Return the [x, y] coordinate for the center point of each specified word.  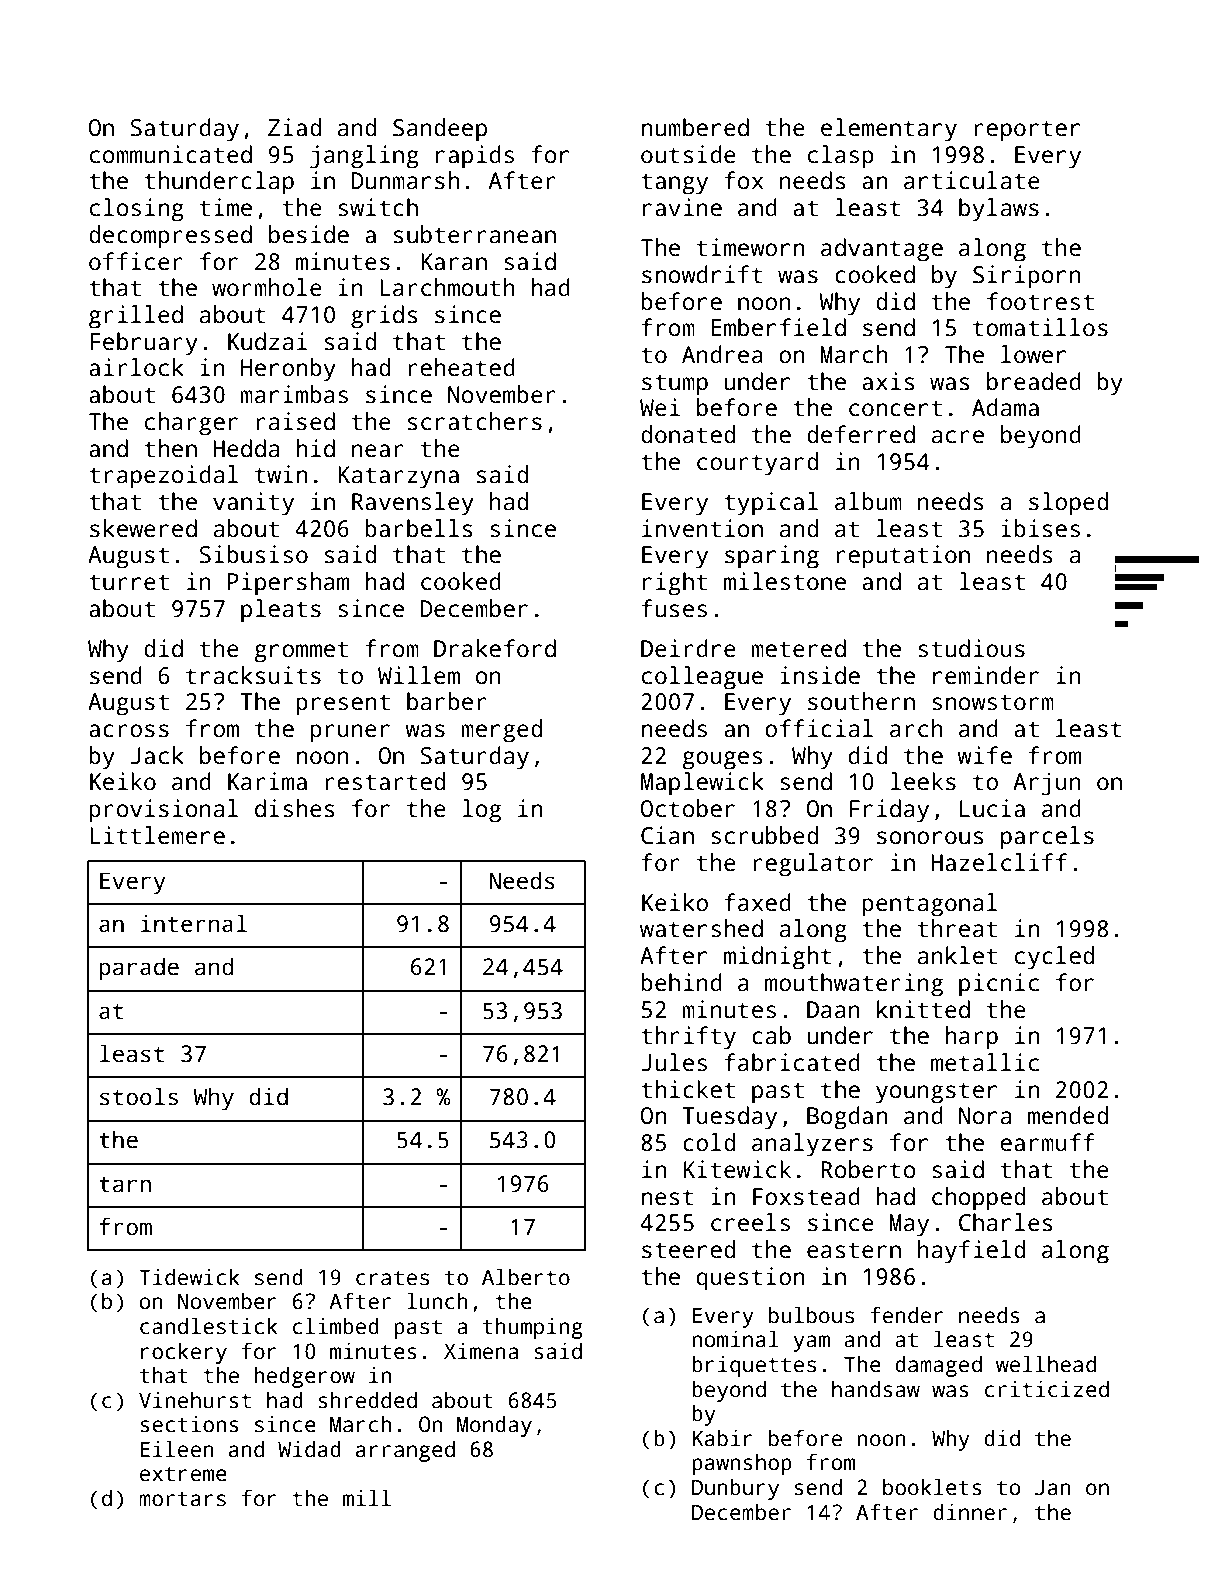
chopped [978, 1199]
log [481, 811]
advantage [882, 250]
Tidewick [189, 1277]
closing [137, 210]
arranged [405, 1451]
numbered [695, 127]
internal [194, 923]
